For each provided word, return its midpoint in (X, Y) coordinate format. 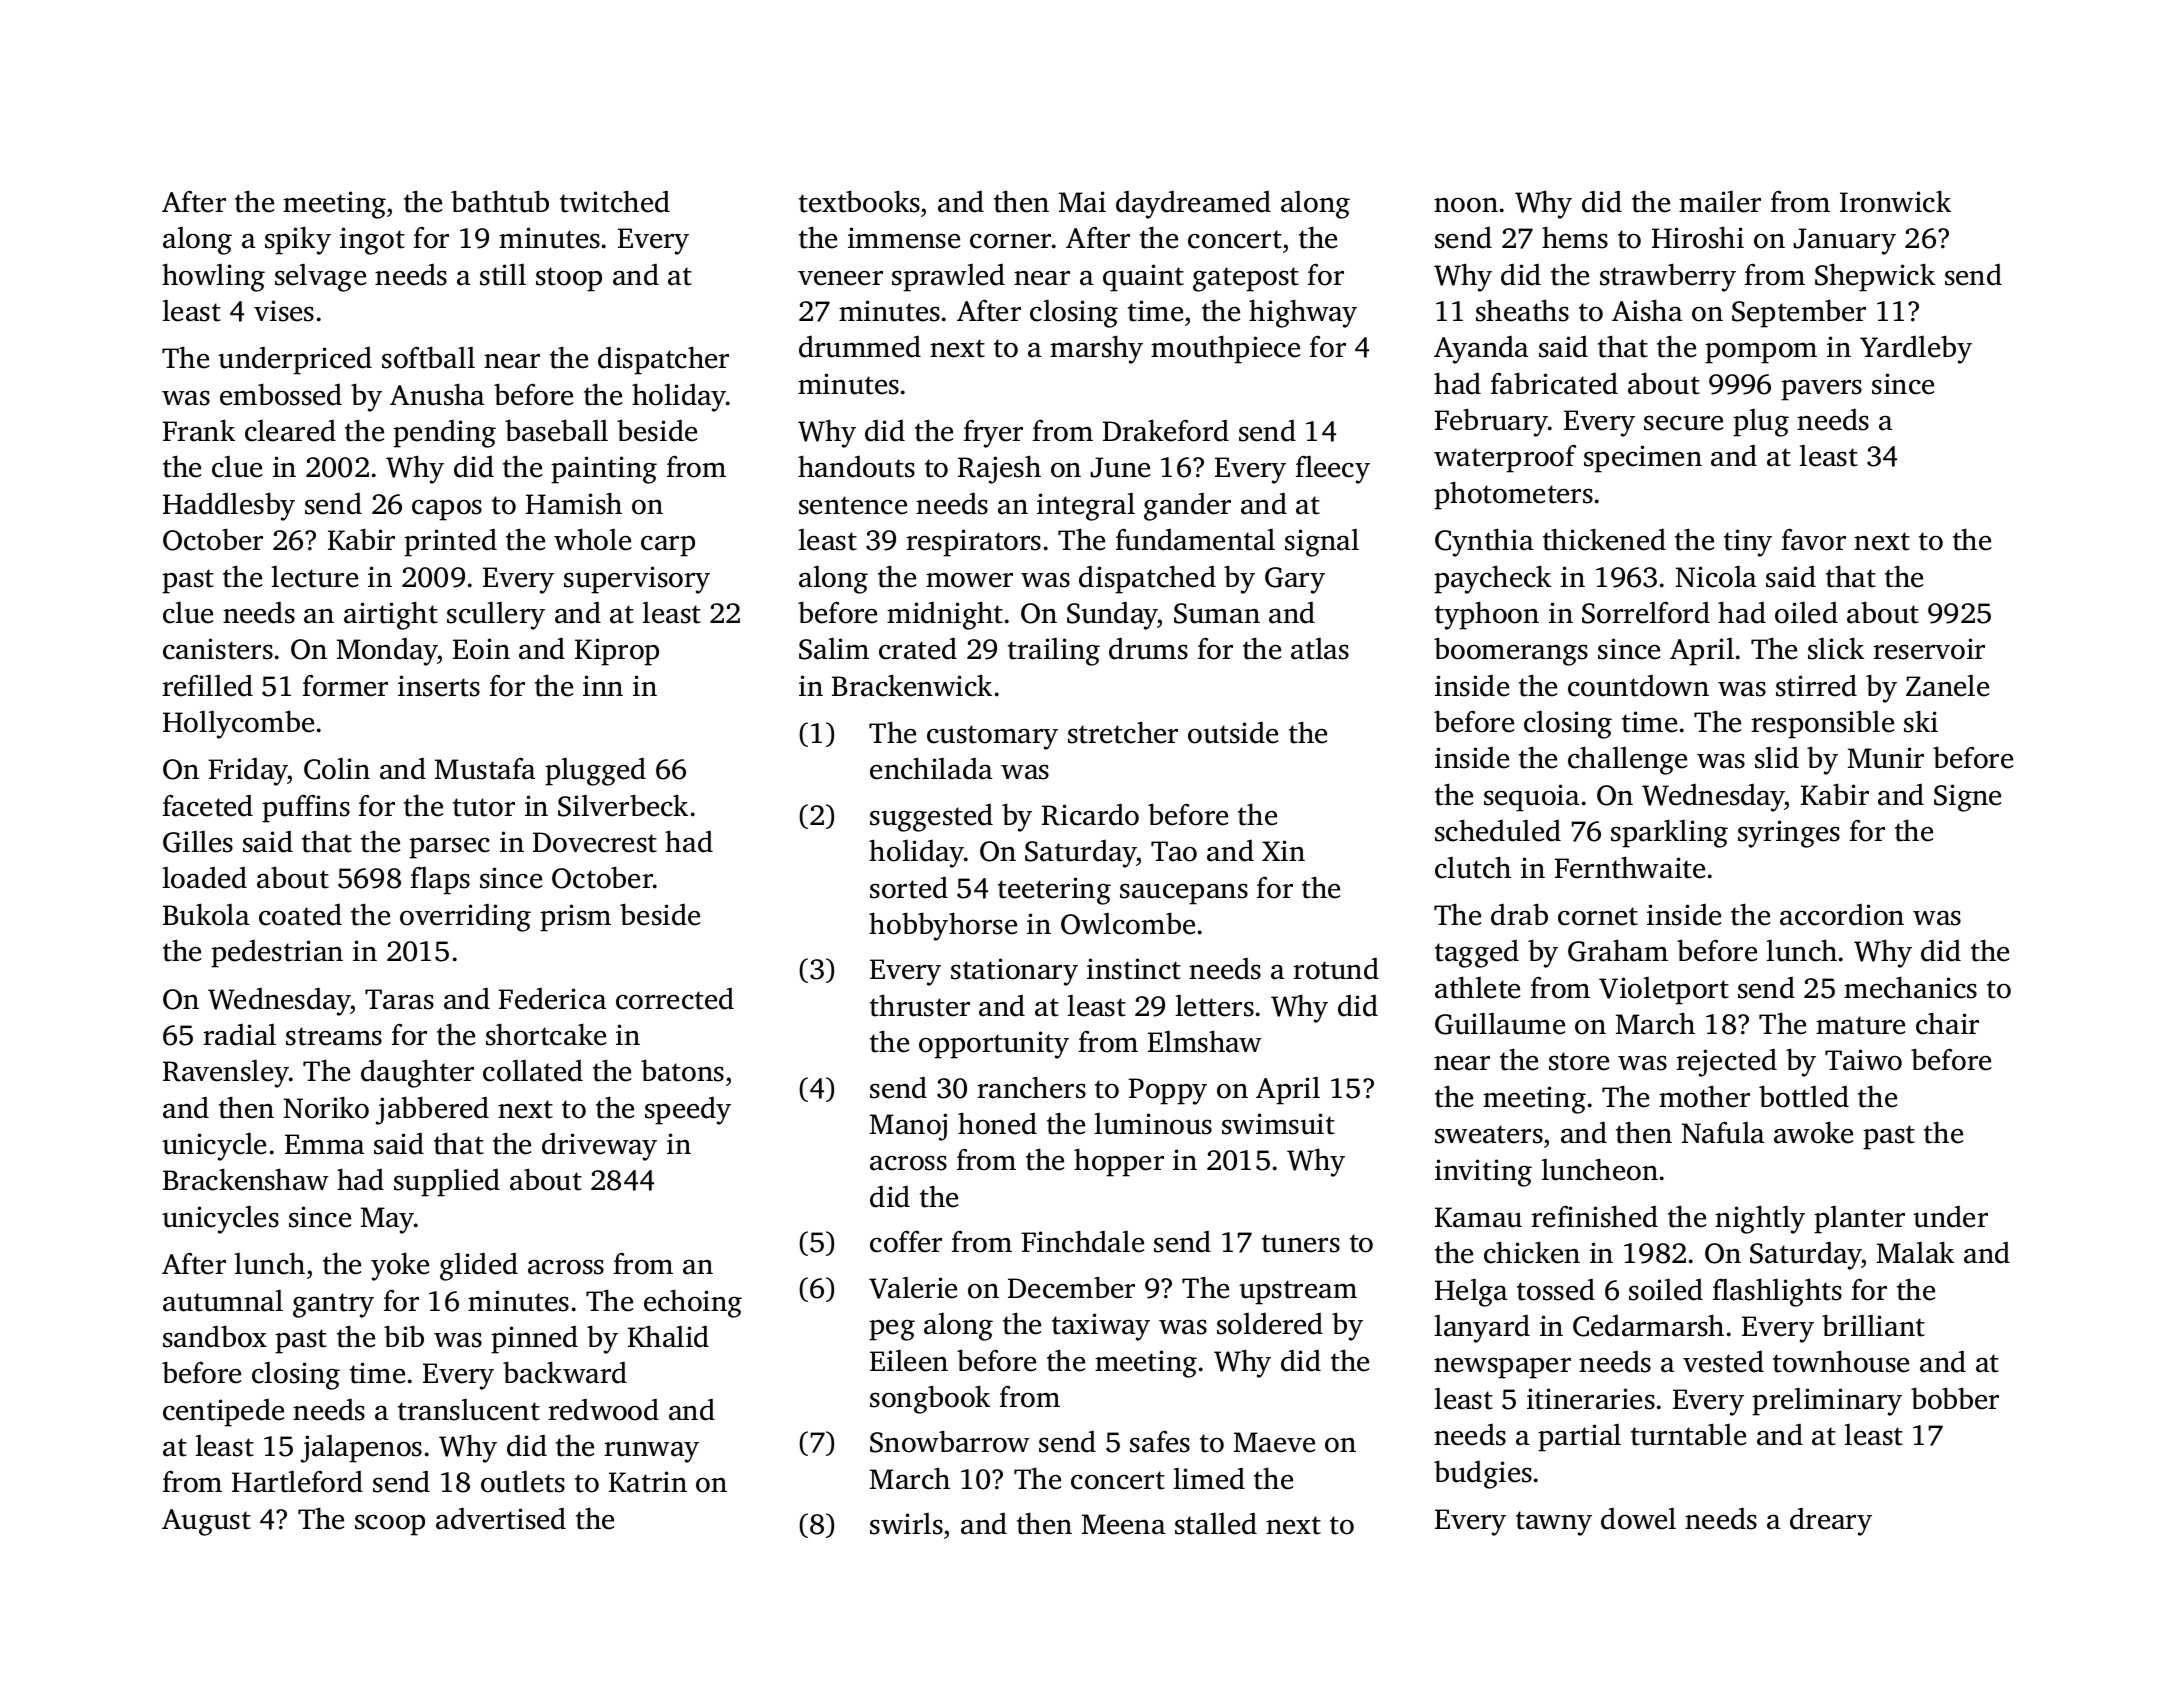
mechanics (1910, 987)
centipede (223, 1413)
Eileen (909, 1360)
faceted (208, 806)
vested (1723, 1362)
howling (213, 277)
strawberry (1668, 277)
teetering (1054, 891)
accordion (1842, 915)
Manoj (908, 1127)
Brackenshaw (246, 1179)
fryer (993, 434)
